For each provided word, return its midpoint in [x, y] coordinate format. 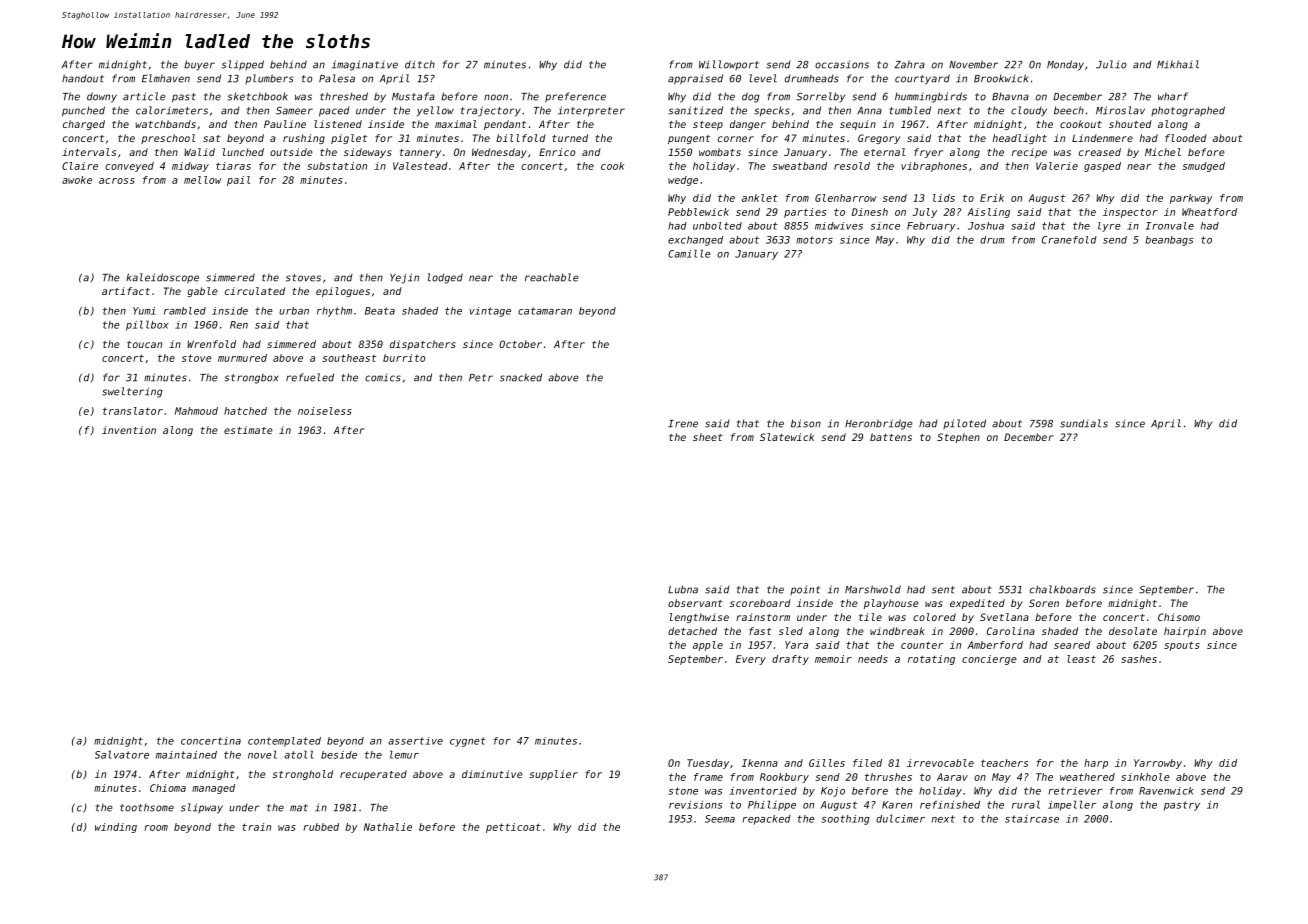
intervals [89, 152]
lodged [445, 278]
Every [751, 660]
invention [129, 430]
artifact [126, 291]
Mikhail [1178, 64]
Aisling [988, 213]
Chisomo [1179, 617]
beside [339, 755]
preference [575, 97]
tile [870, 617]
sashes [1139, 659]
